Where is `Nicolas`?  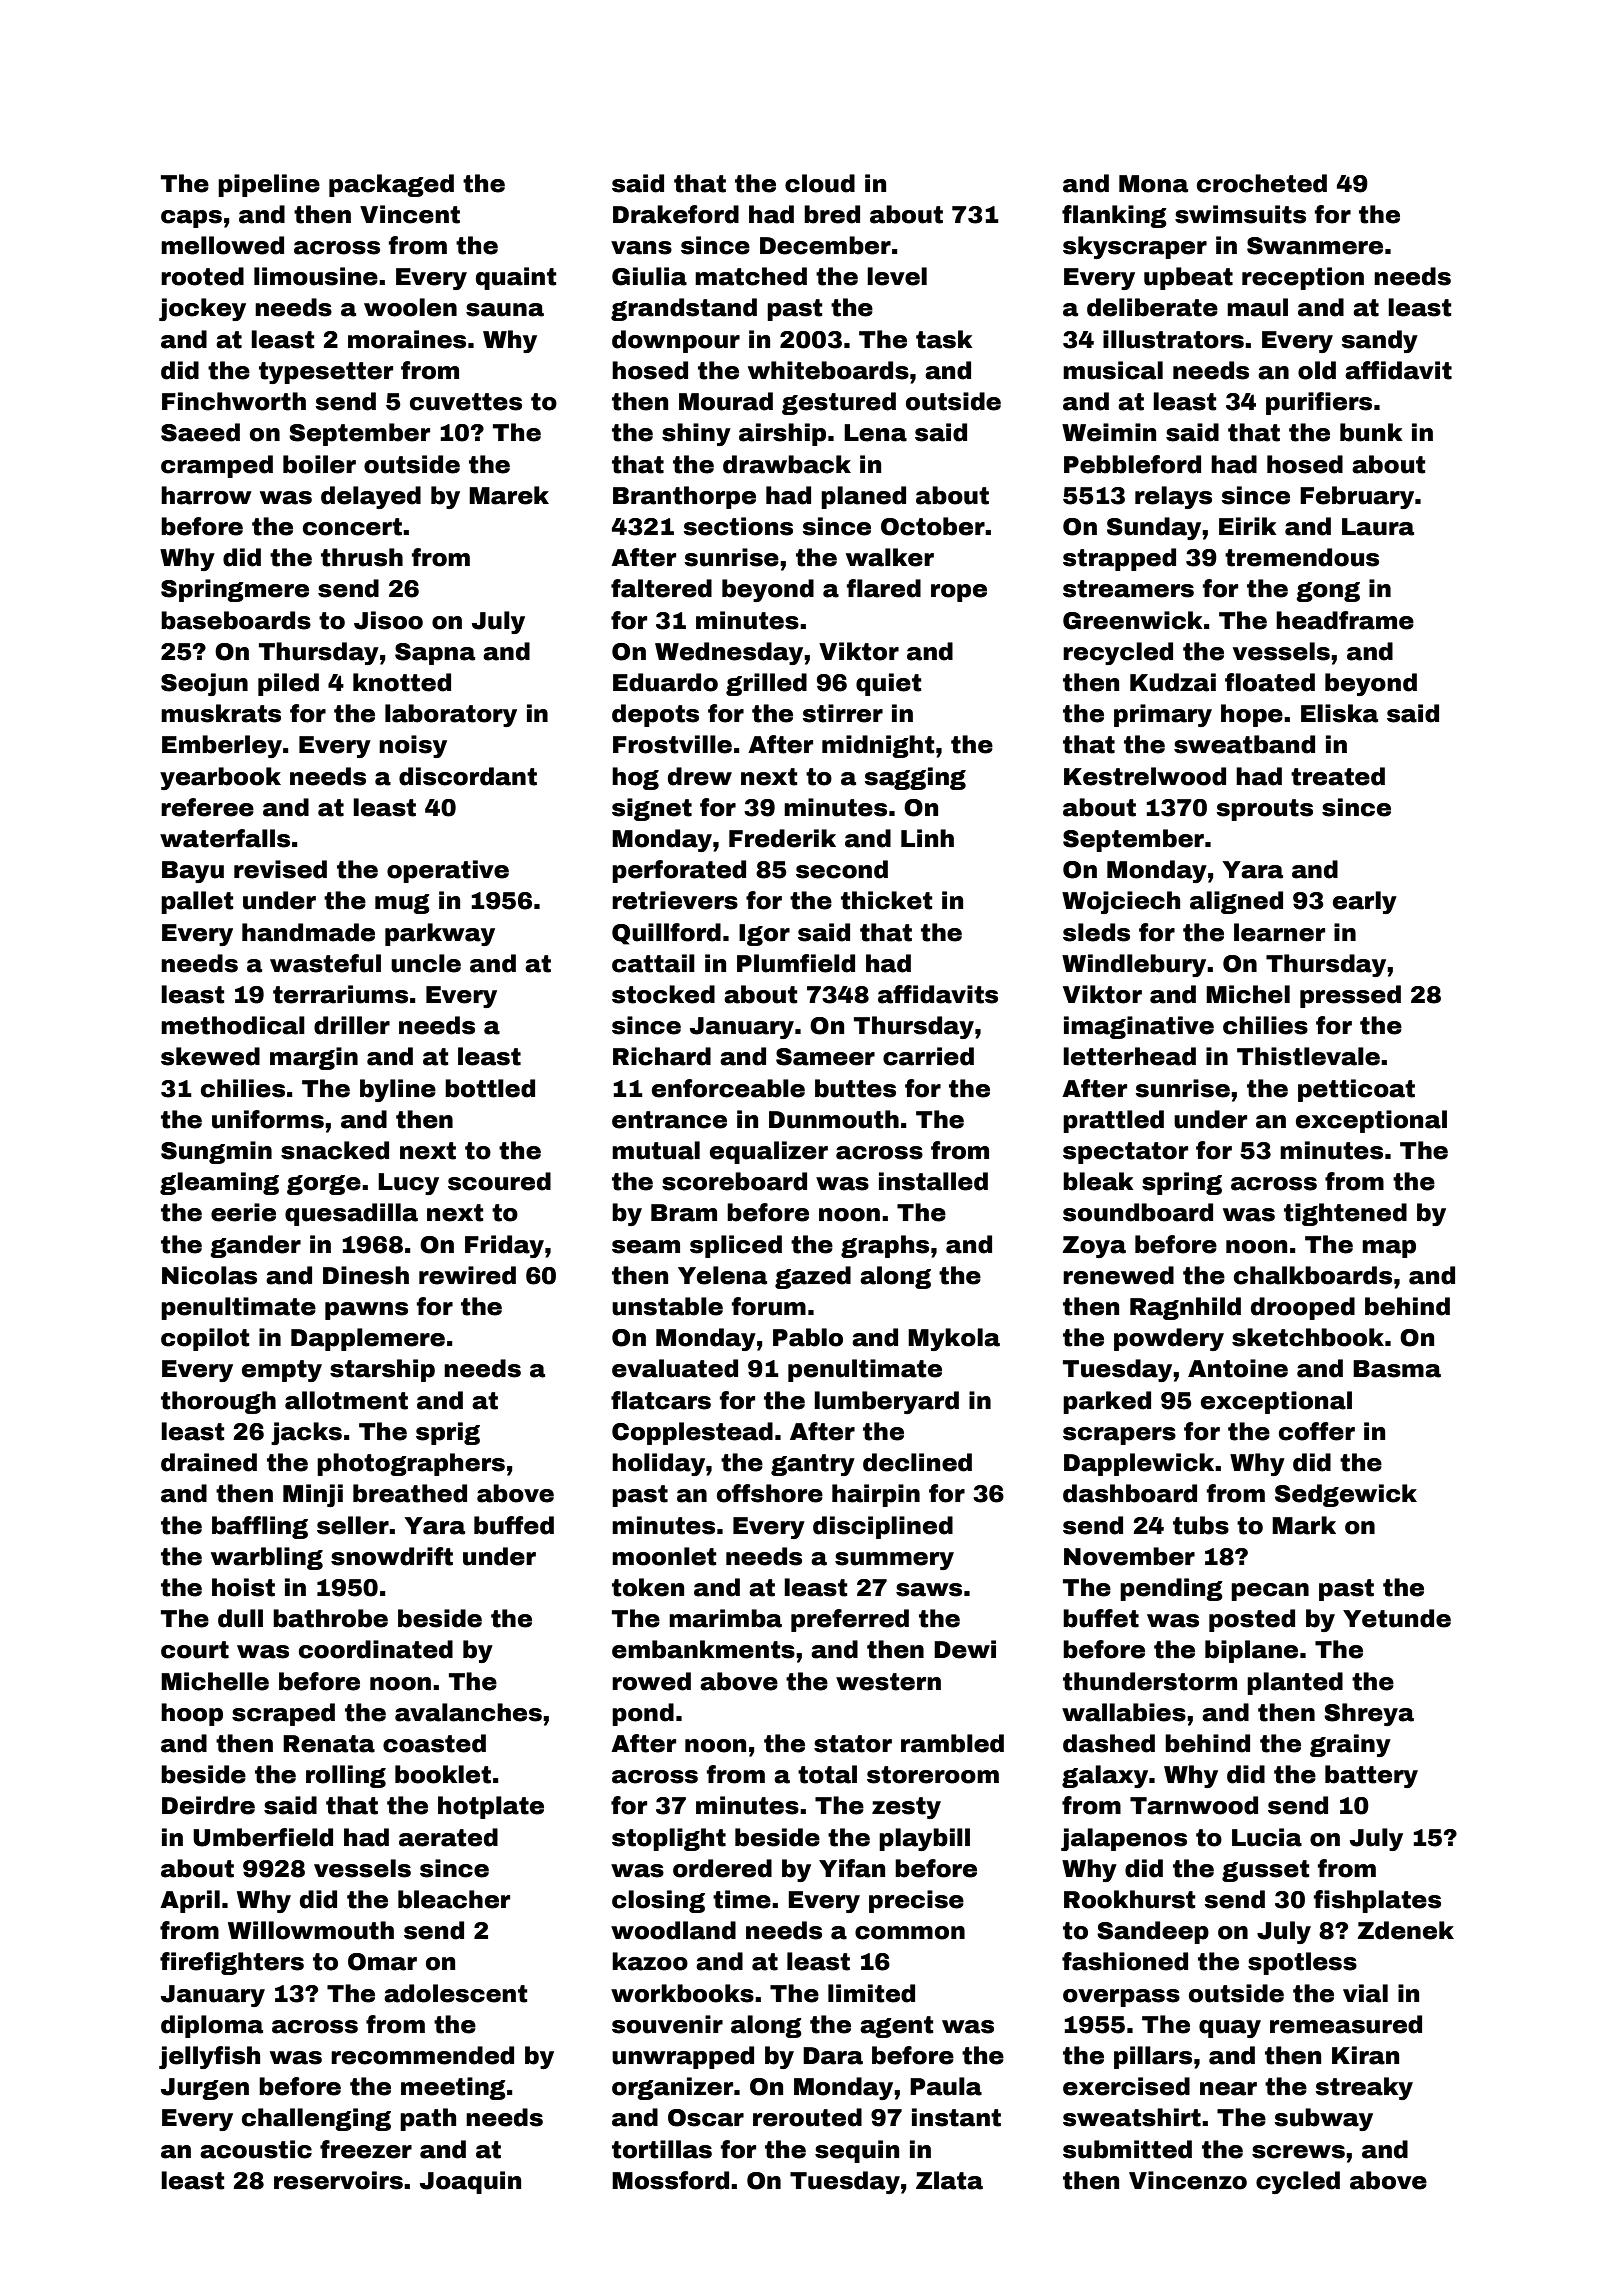
Nicolas is located at coordinates (209, 1275).
